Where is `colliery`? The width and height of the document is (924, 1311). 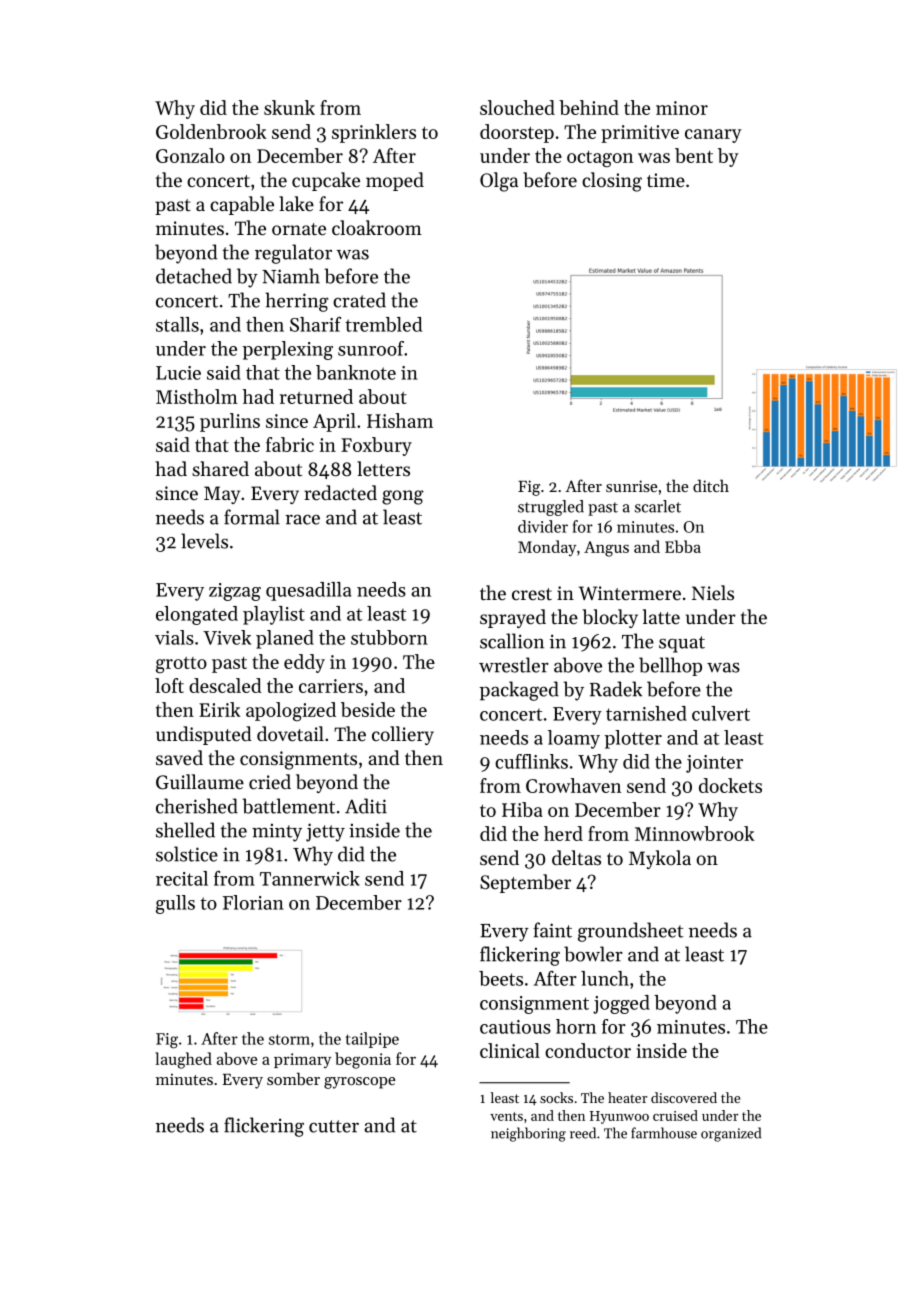 colliery is located at coordinates (403, 735).
